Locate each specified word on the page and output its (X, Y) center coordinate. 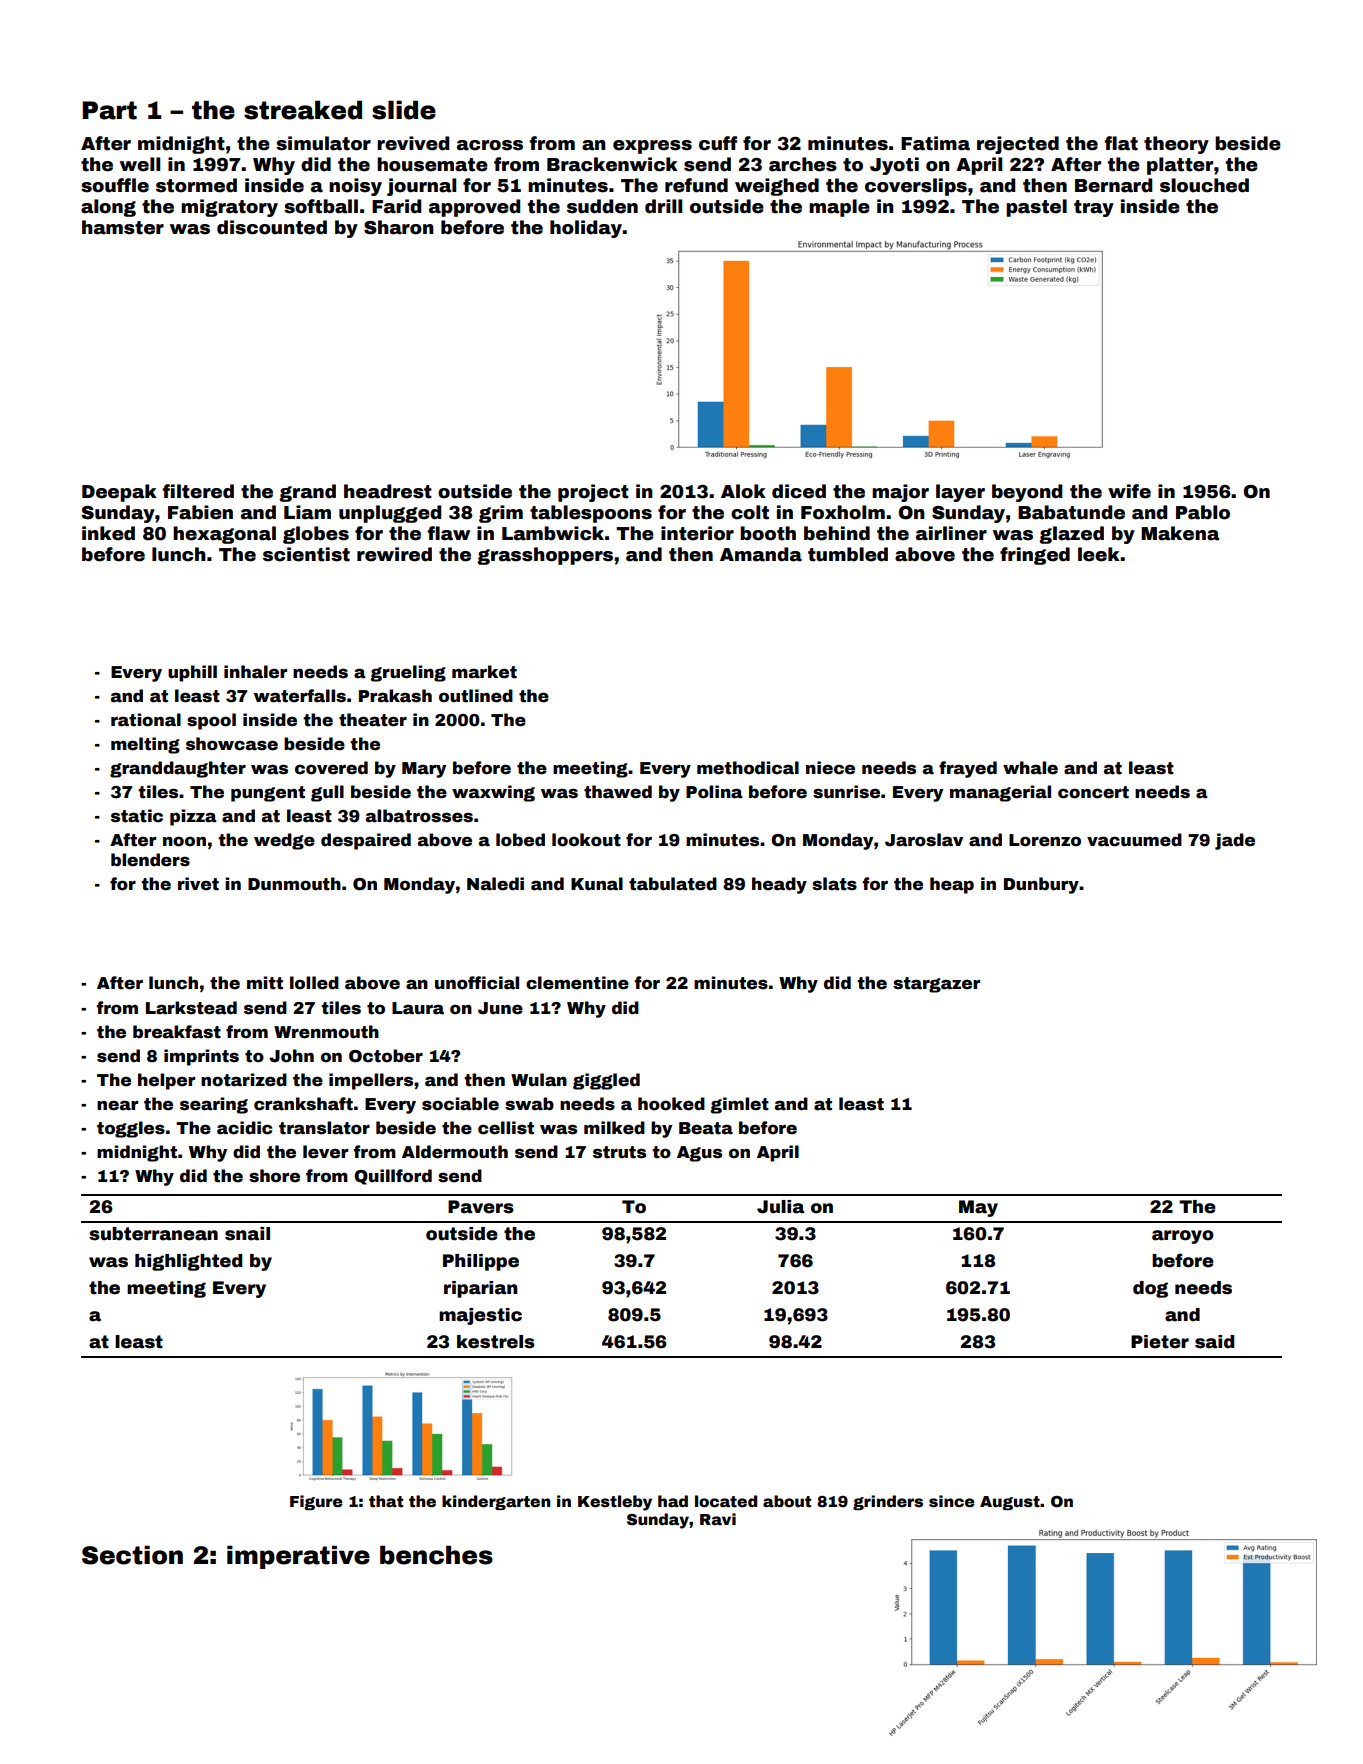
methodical (748, 768)
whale (1030, 768)
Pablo (1203, 512)
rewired (394, 554)
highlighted (188, 1262)
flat (1121, 143)
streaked (303, 110)
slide (404, 110)
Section (132, 1555)
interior (697, 533)
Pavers (481, 1207)
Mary (424, 770)
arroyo (1183, 1237)
